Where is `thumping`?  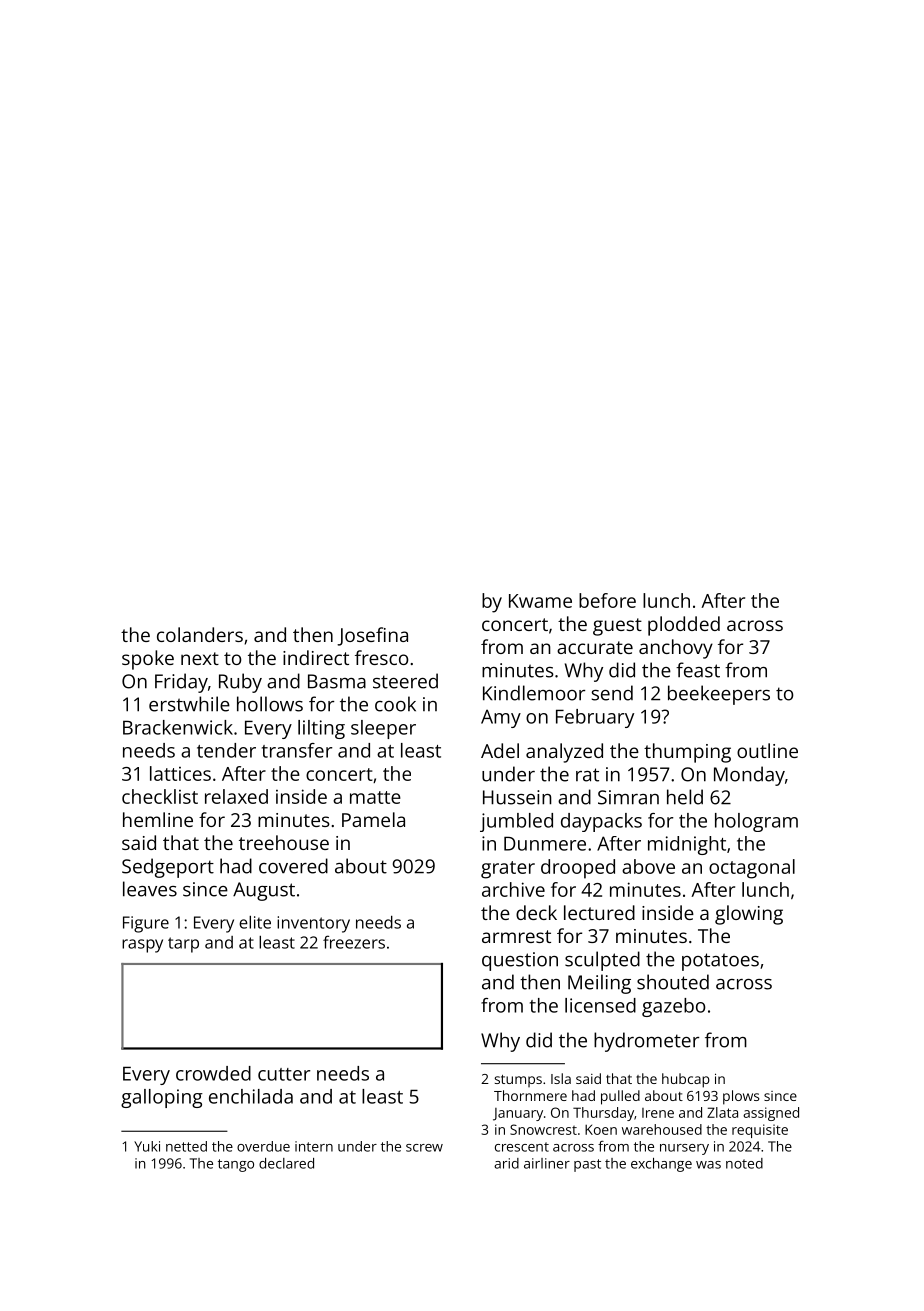 thumping is located at coordinates (687, 753).
